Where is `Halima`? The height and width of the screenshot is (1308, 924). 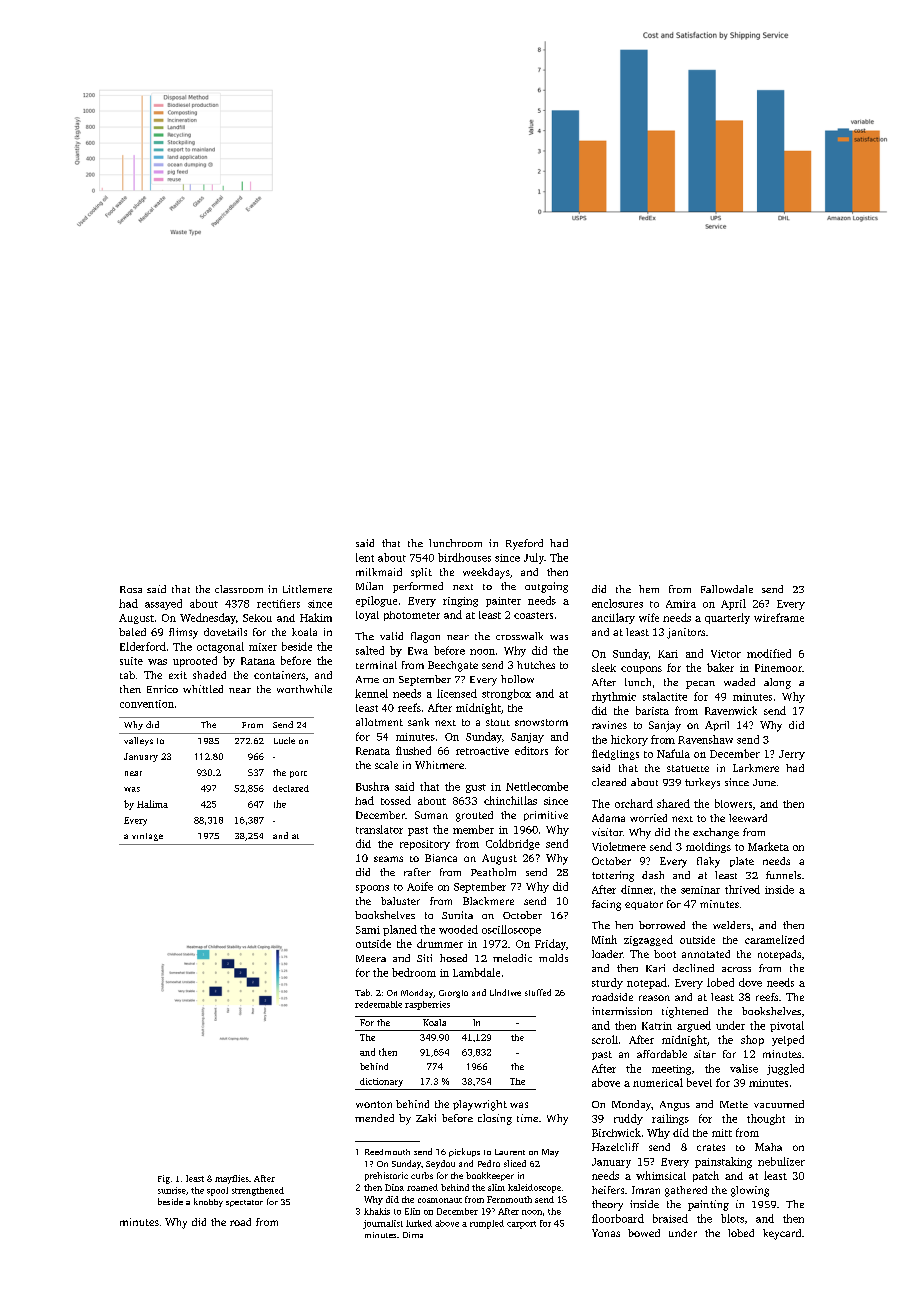
Halima is located at coordinates (152, 804).
